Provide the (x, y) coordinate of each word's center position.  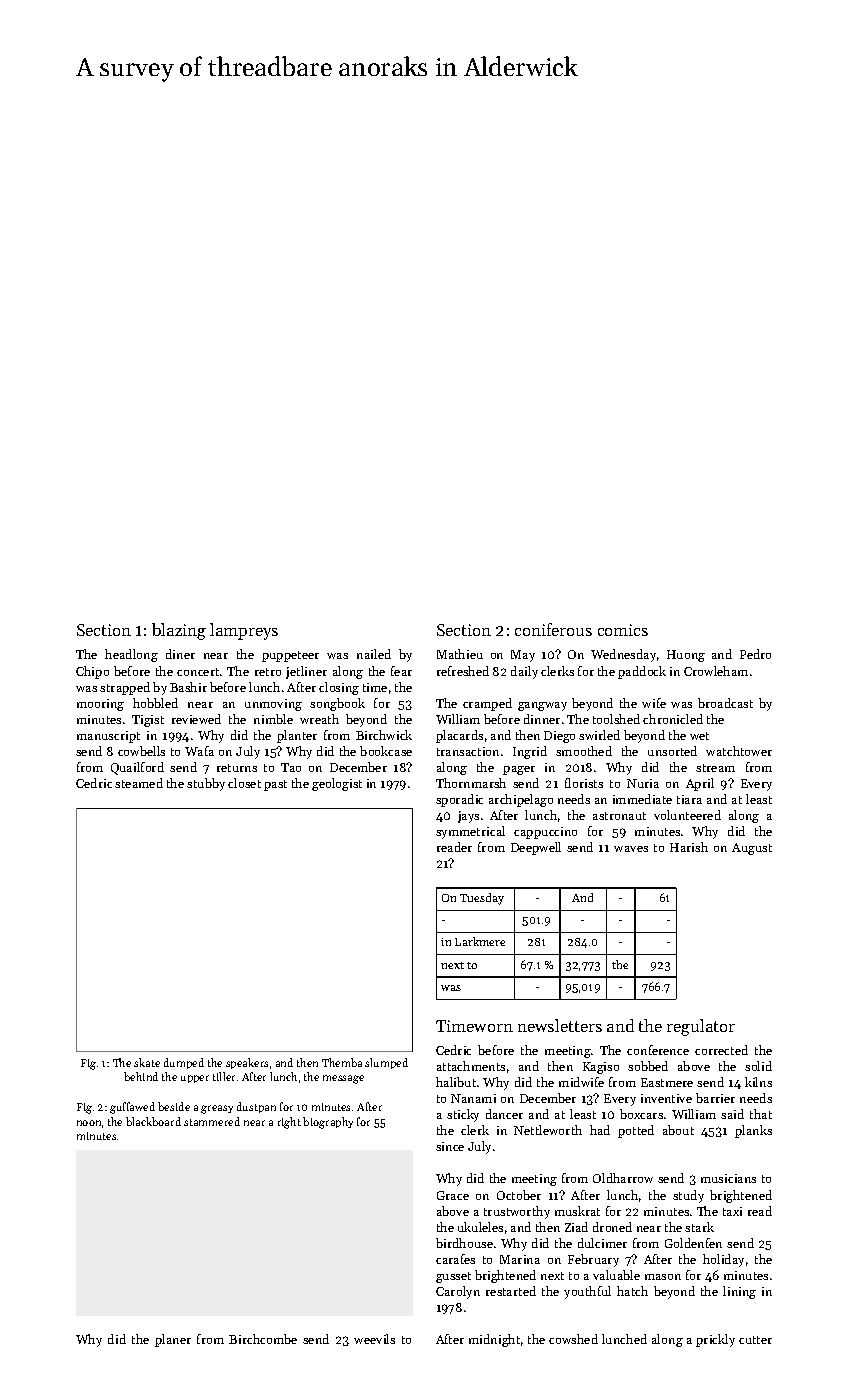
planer (173, 1340)
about (678, 1130)
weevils (374, 1339)
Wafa (199, 751)
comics (623, 630)
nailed (374, 654)
